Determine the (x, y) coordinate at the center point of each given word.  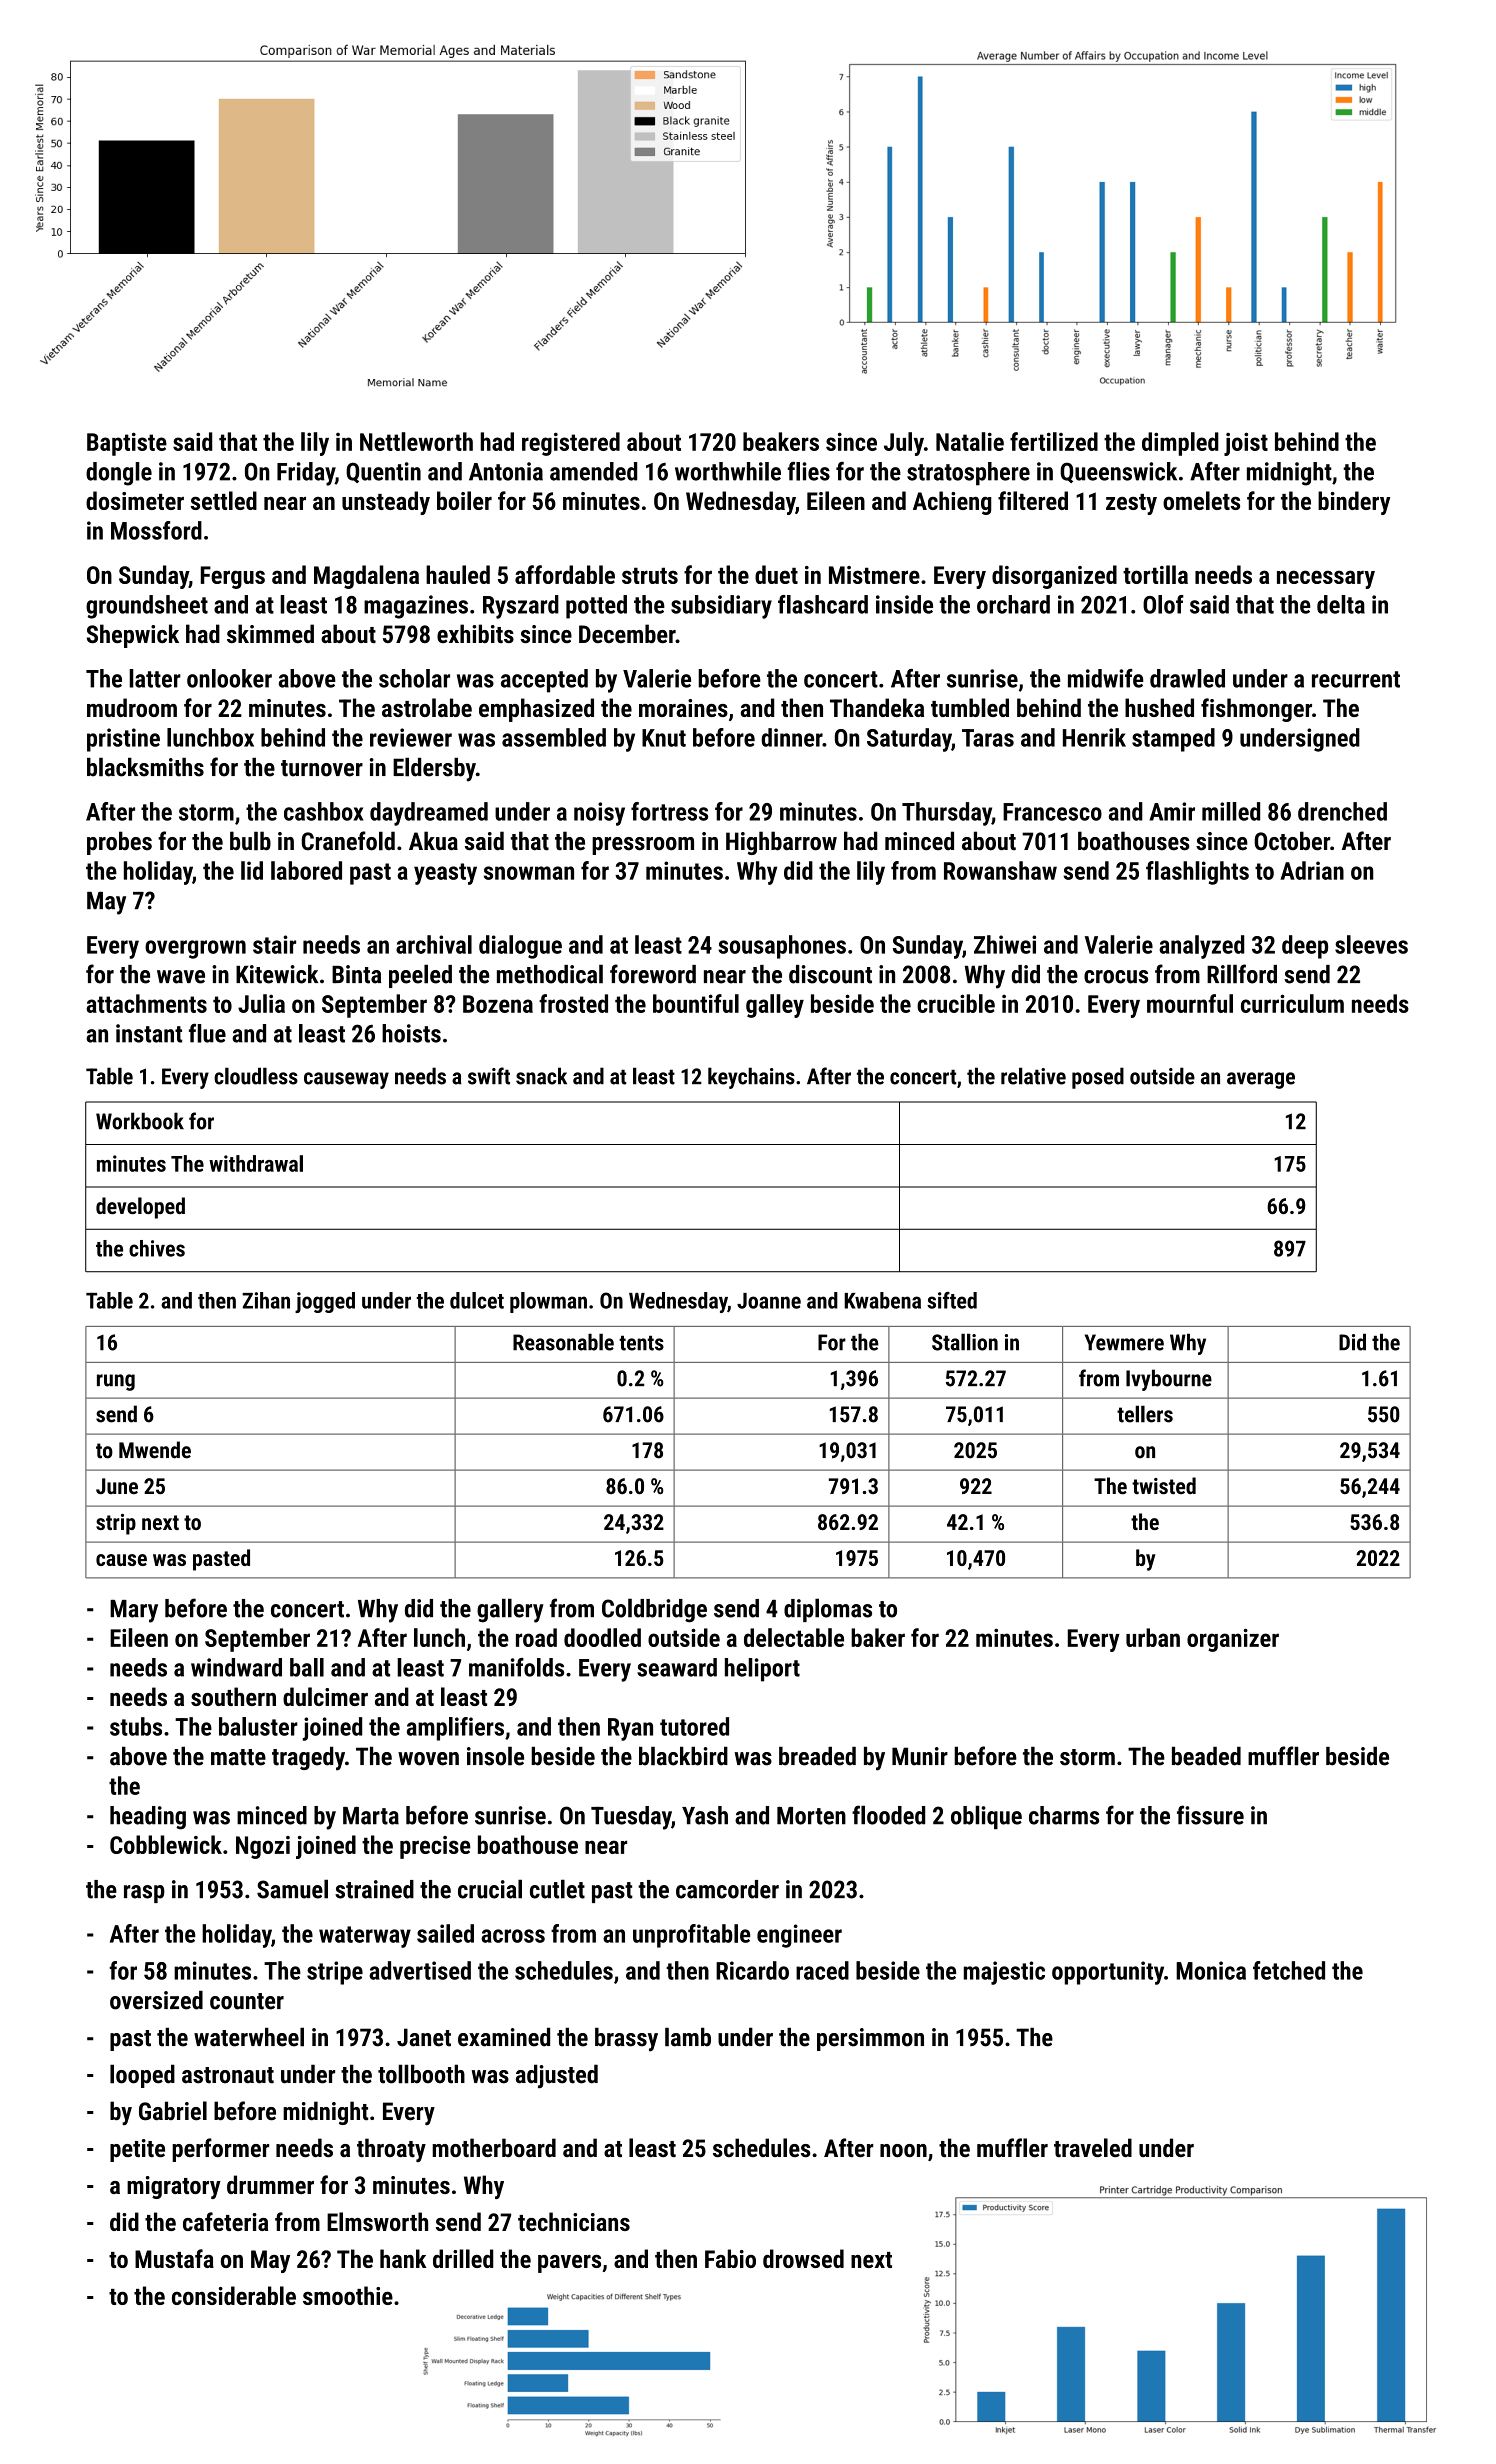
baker (878, 1637)
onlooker (229, 678)
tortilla (1155, 574)
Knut (664, 738)
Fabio (730, 2258)
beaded (1206, 1756)
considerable (234, 2295)
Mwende (155, 1450)
